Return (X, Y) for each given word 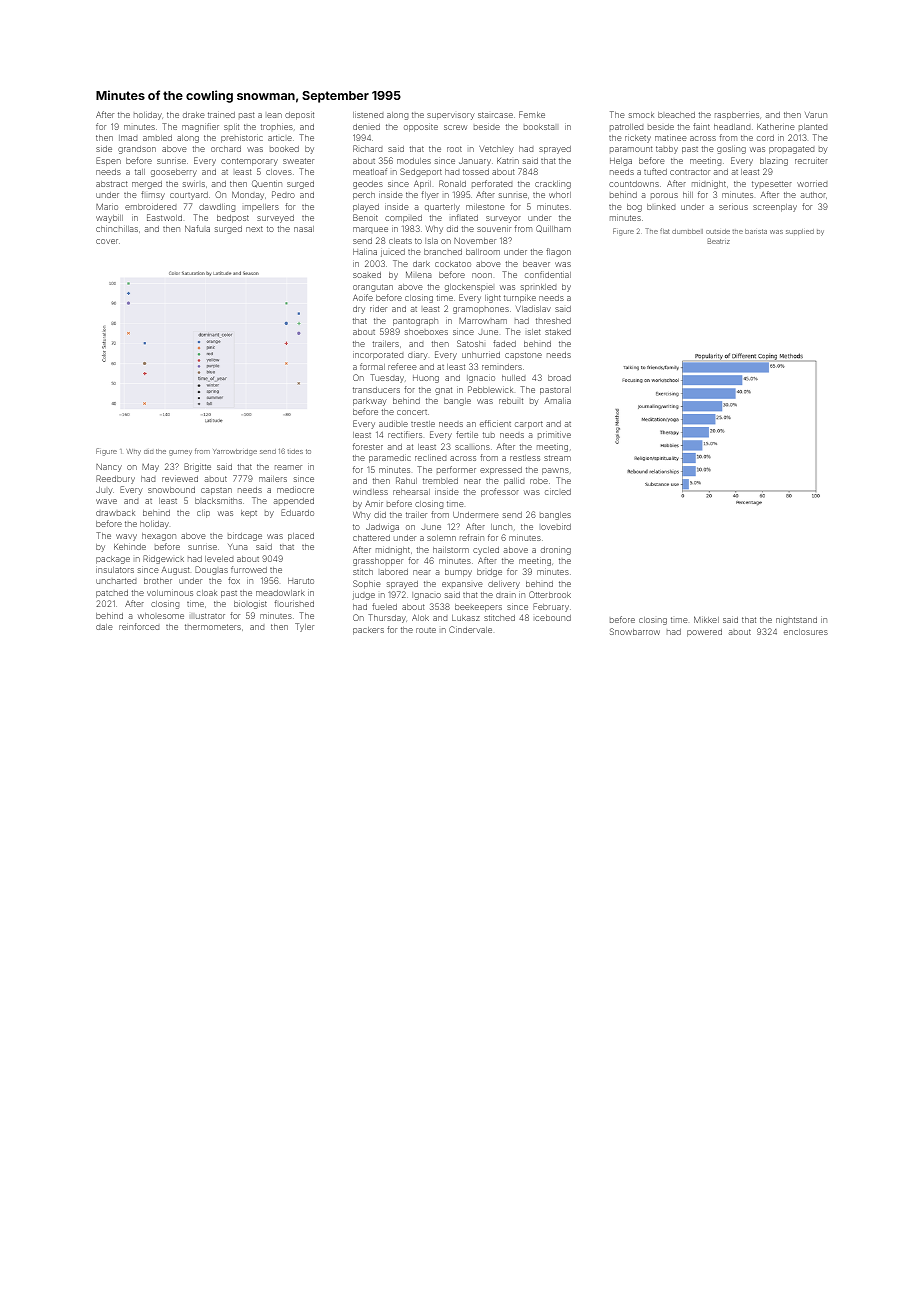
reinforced (139, 626)
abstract (111, 184)
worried (812, 183)
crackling (553, 184)
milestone (485, 207)
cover (107, 241)
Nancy (109, 468)
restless (525, 458)
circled (558, 492)
